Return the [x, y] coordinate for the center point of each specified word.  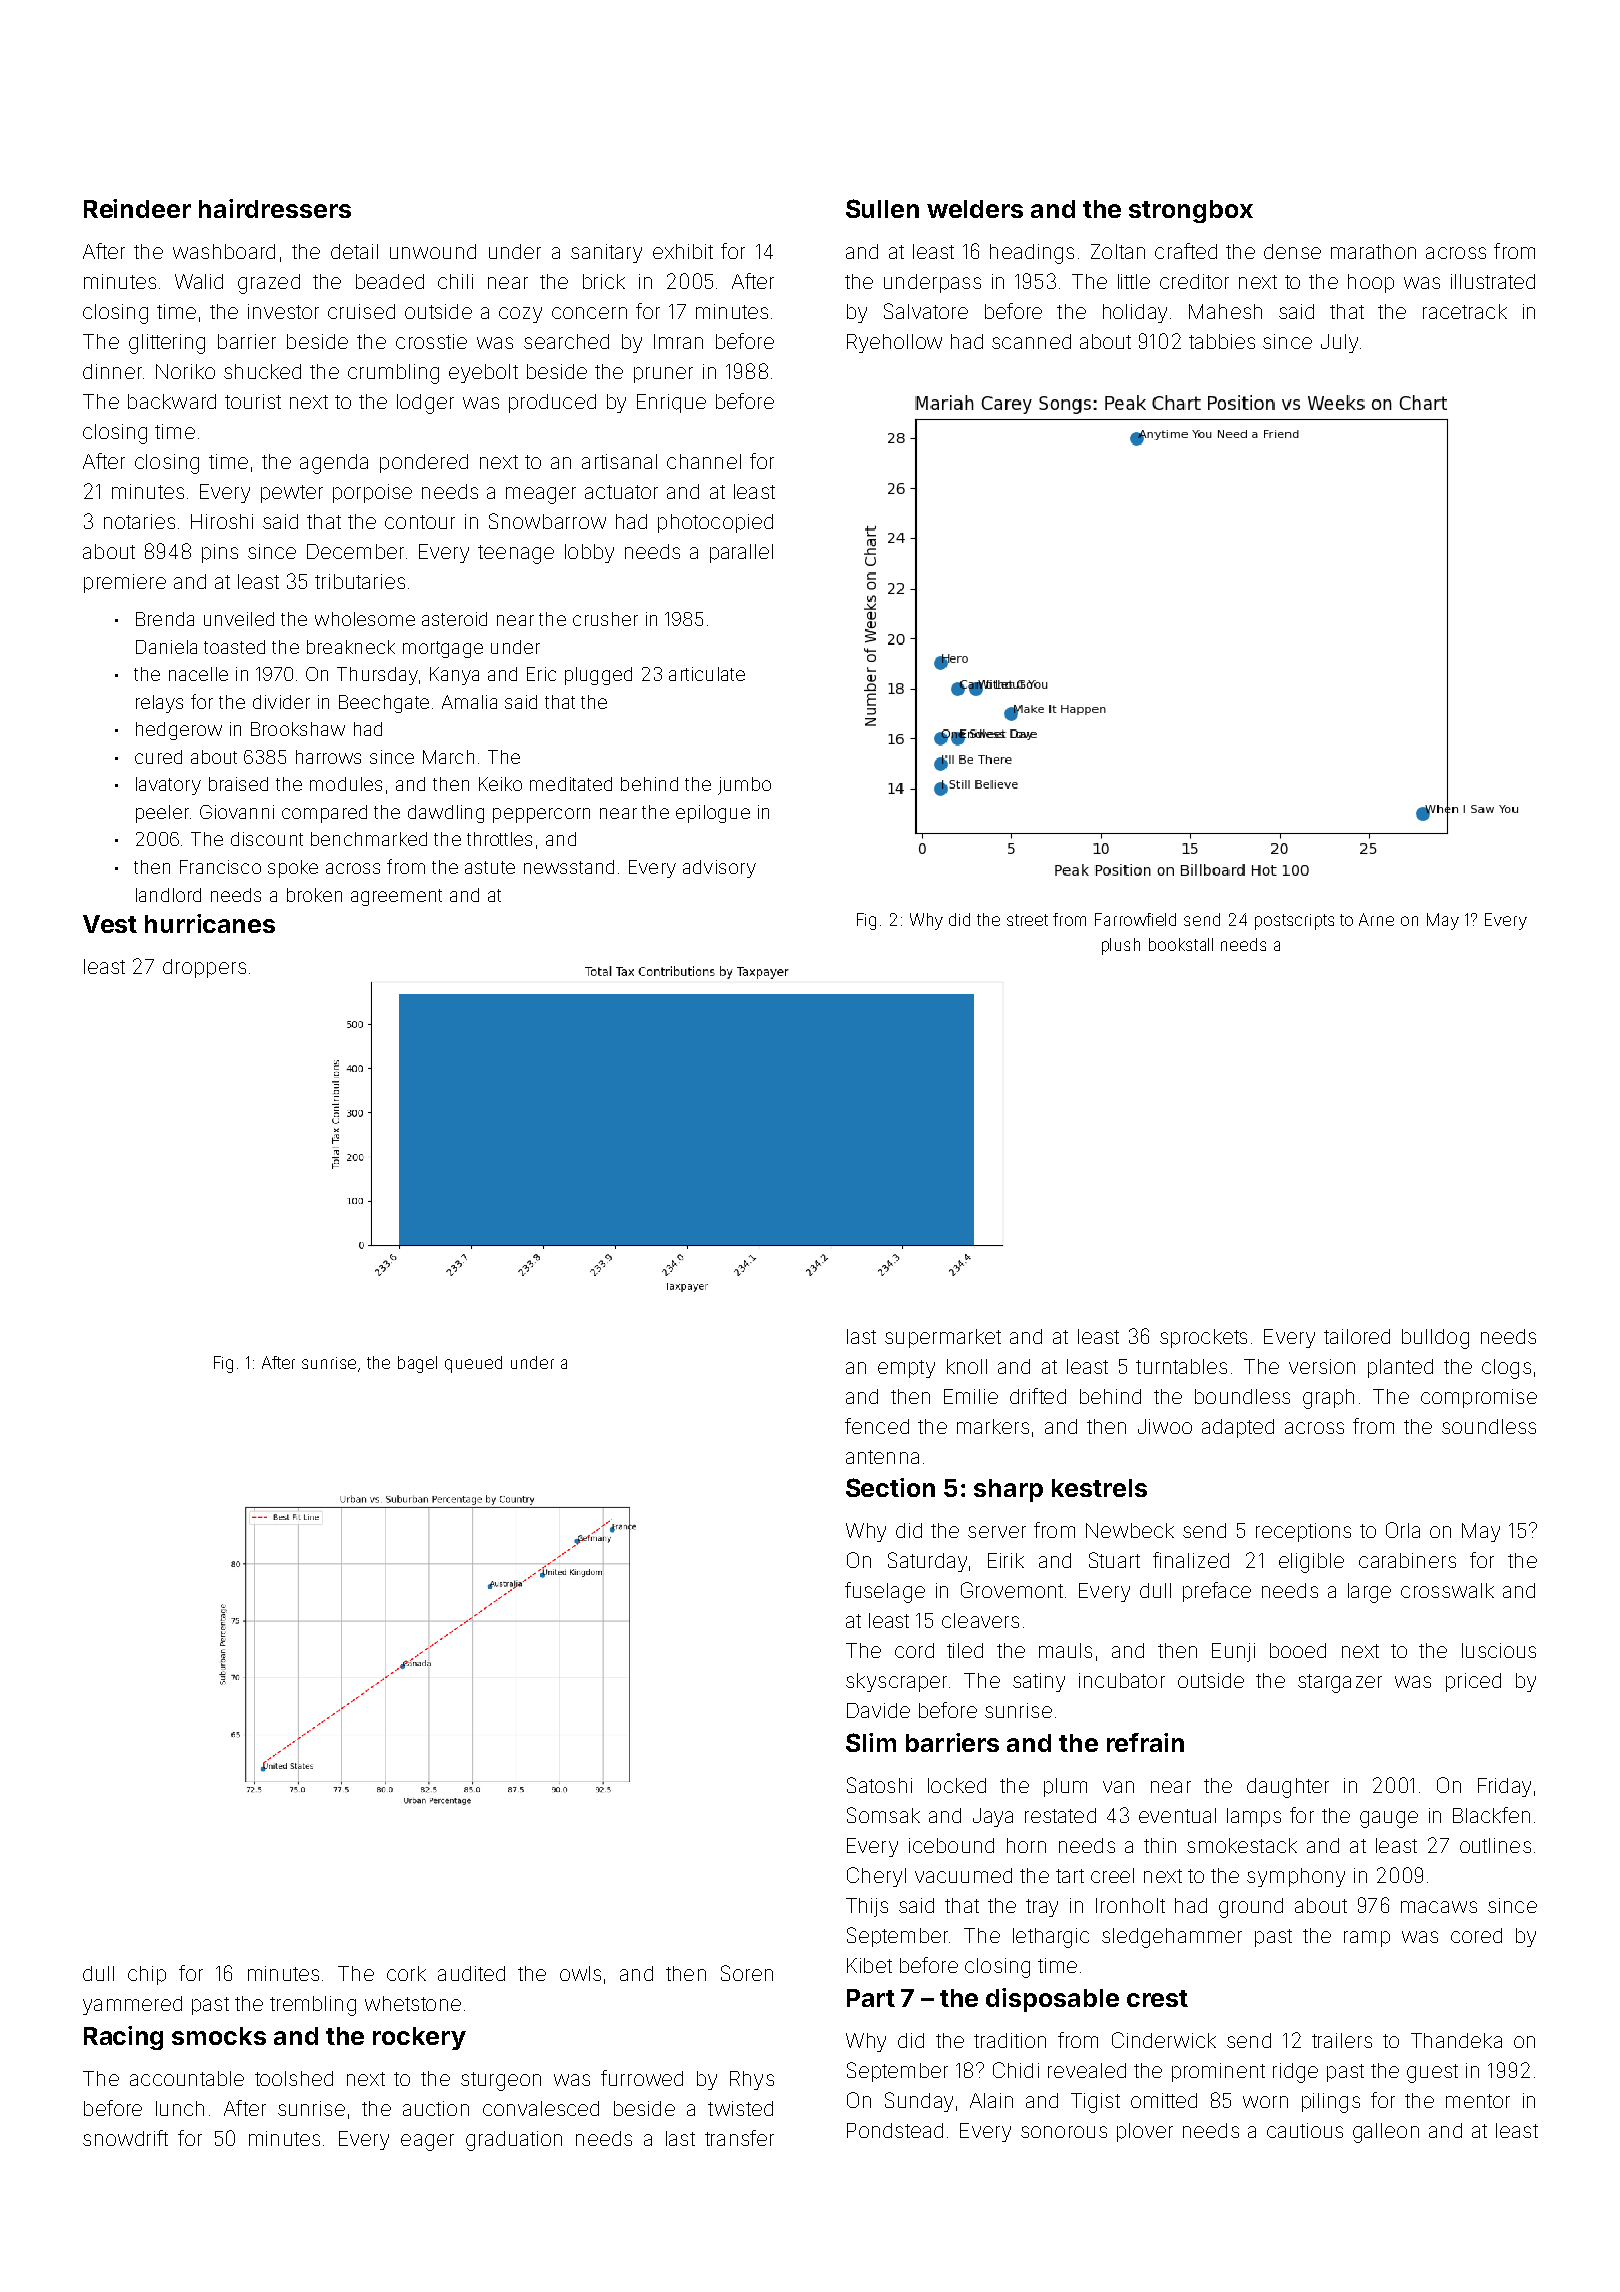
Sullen [882, 208]
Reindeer [137, 208]
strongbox [1191, 211]
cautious [1305, 2130]
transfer [739, 2138]
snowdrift [125, 2138]
